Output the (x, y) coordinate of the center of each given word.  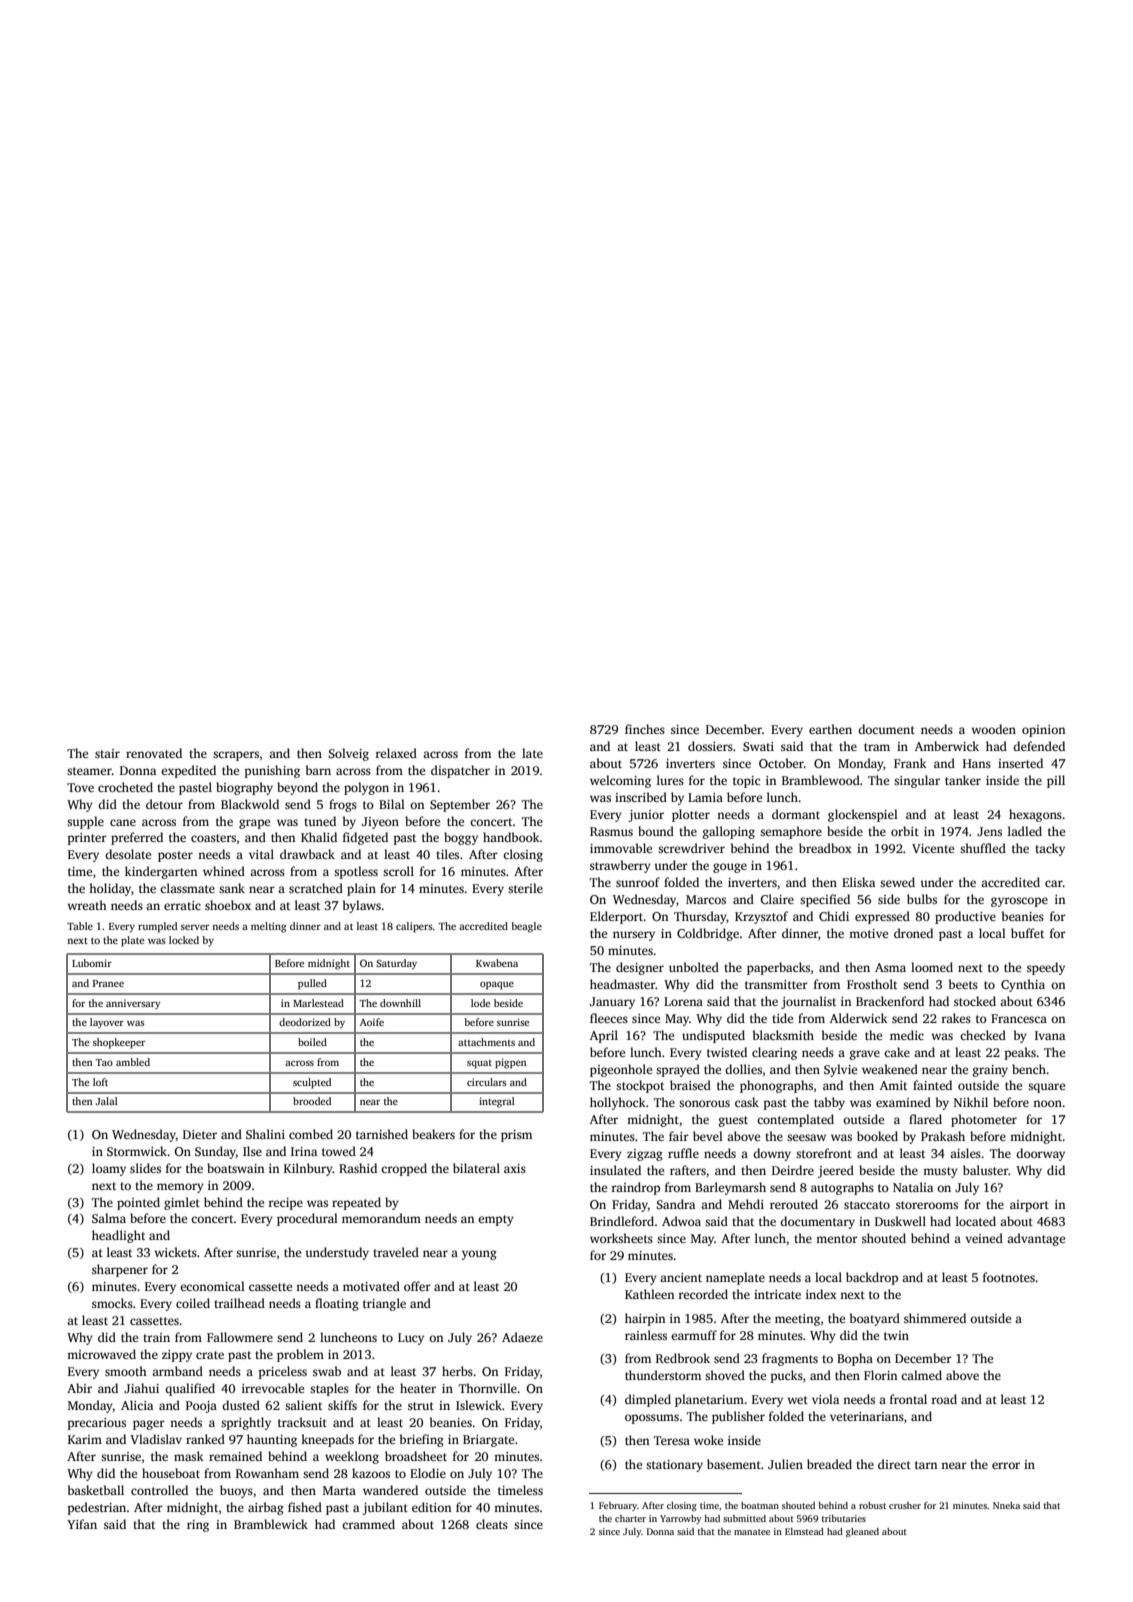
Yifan (82, 1524)
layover (107, 1023)
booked (877, 1136)
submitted (744, 1518)
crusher (905, 1505)
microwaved (101, 1354)
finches (645, 729)
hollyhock (618, 1103)
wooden (993, 729)
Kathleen (649, 1294)
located (976, 1221)
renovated (154, 753)
